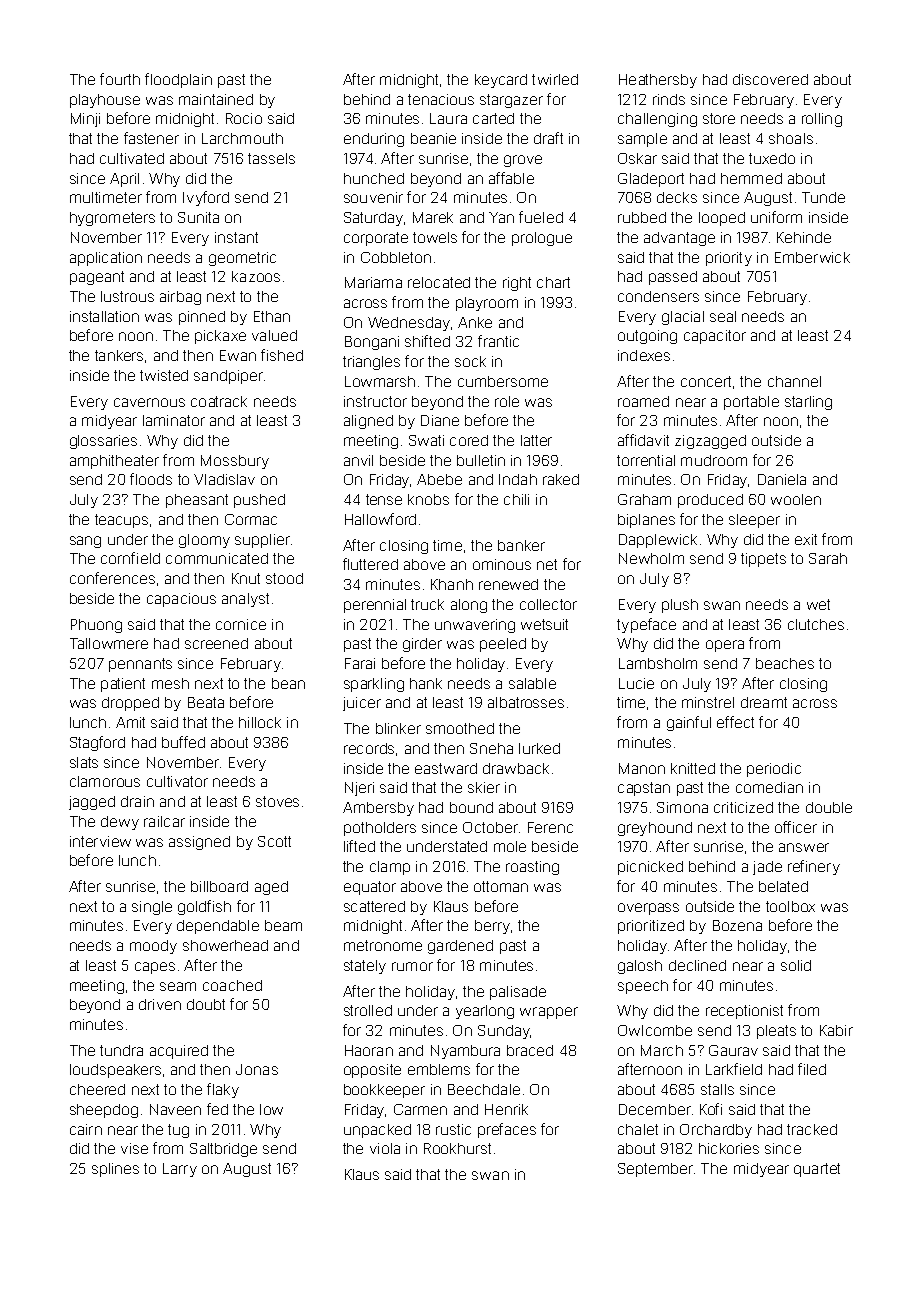 The width and height of the document is (924, 1308). Describe the element at coordinates (769, 787) in the document. I see `comedian` at that location.
